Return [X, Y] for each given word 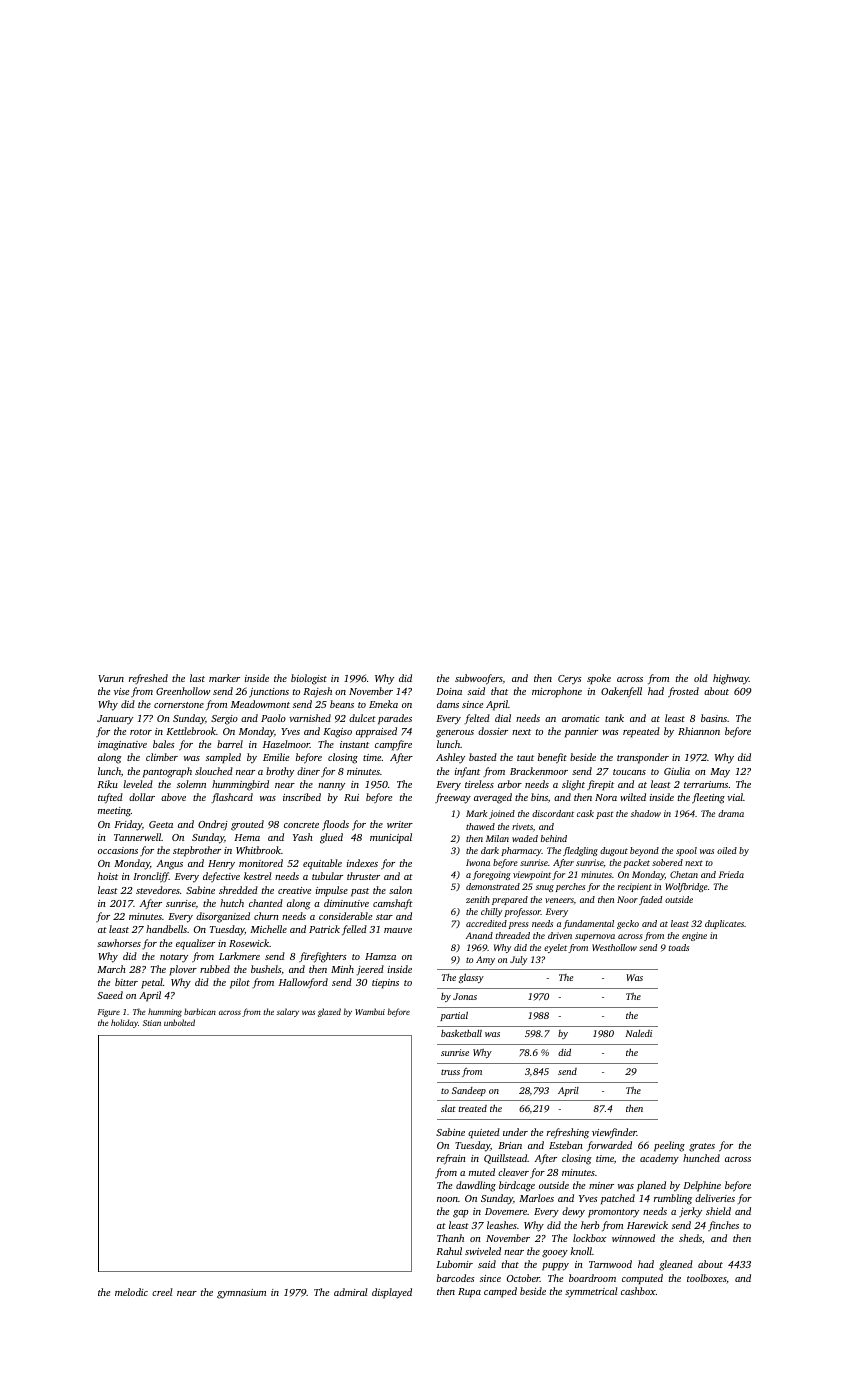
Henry [221, 865]
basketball [461, 1033]
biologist [309, 679]
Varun [111, 678]
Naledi [638, 1033]
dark [490, 850]
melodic [131, 1292]
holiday [124, 1023]
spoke [599, 679]
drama [731, 813]
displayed [392, 1293]
